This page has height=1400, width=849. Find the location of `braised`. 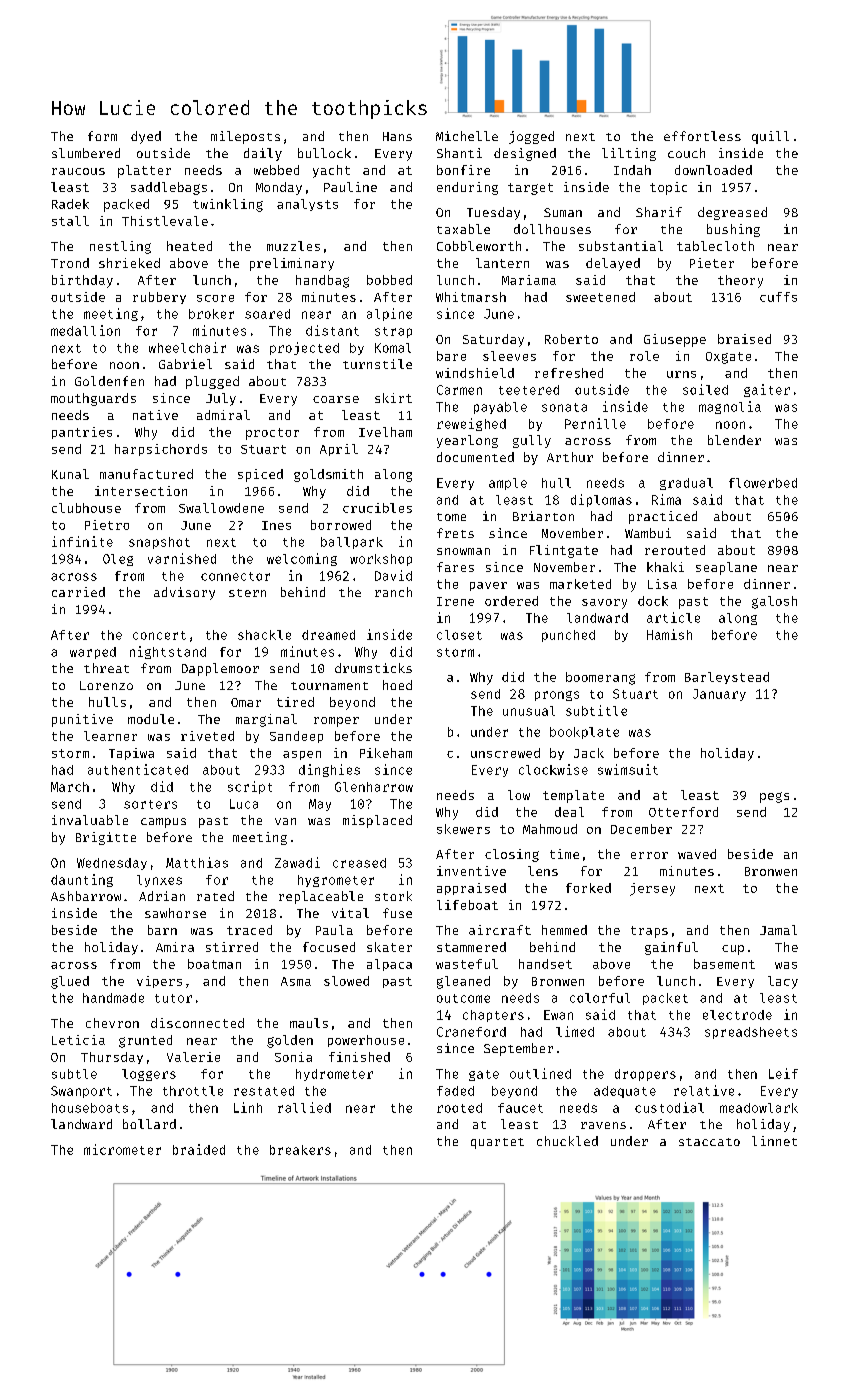

braised is located at coordinates (744, 339).
